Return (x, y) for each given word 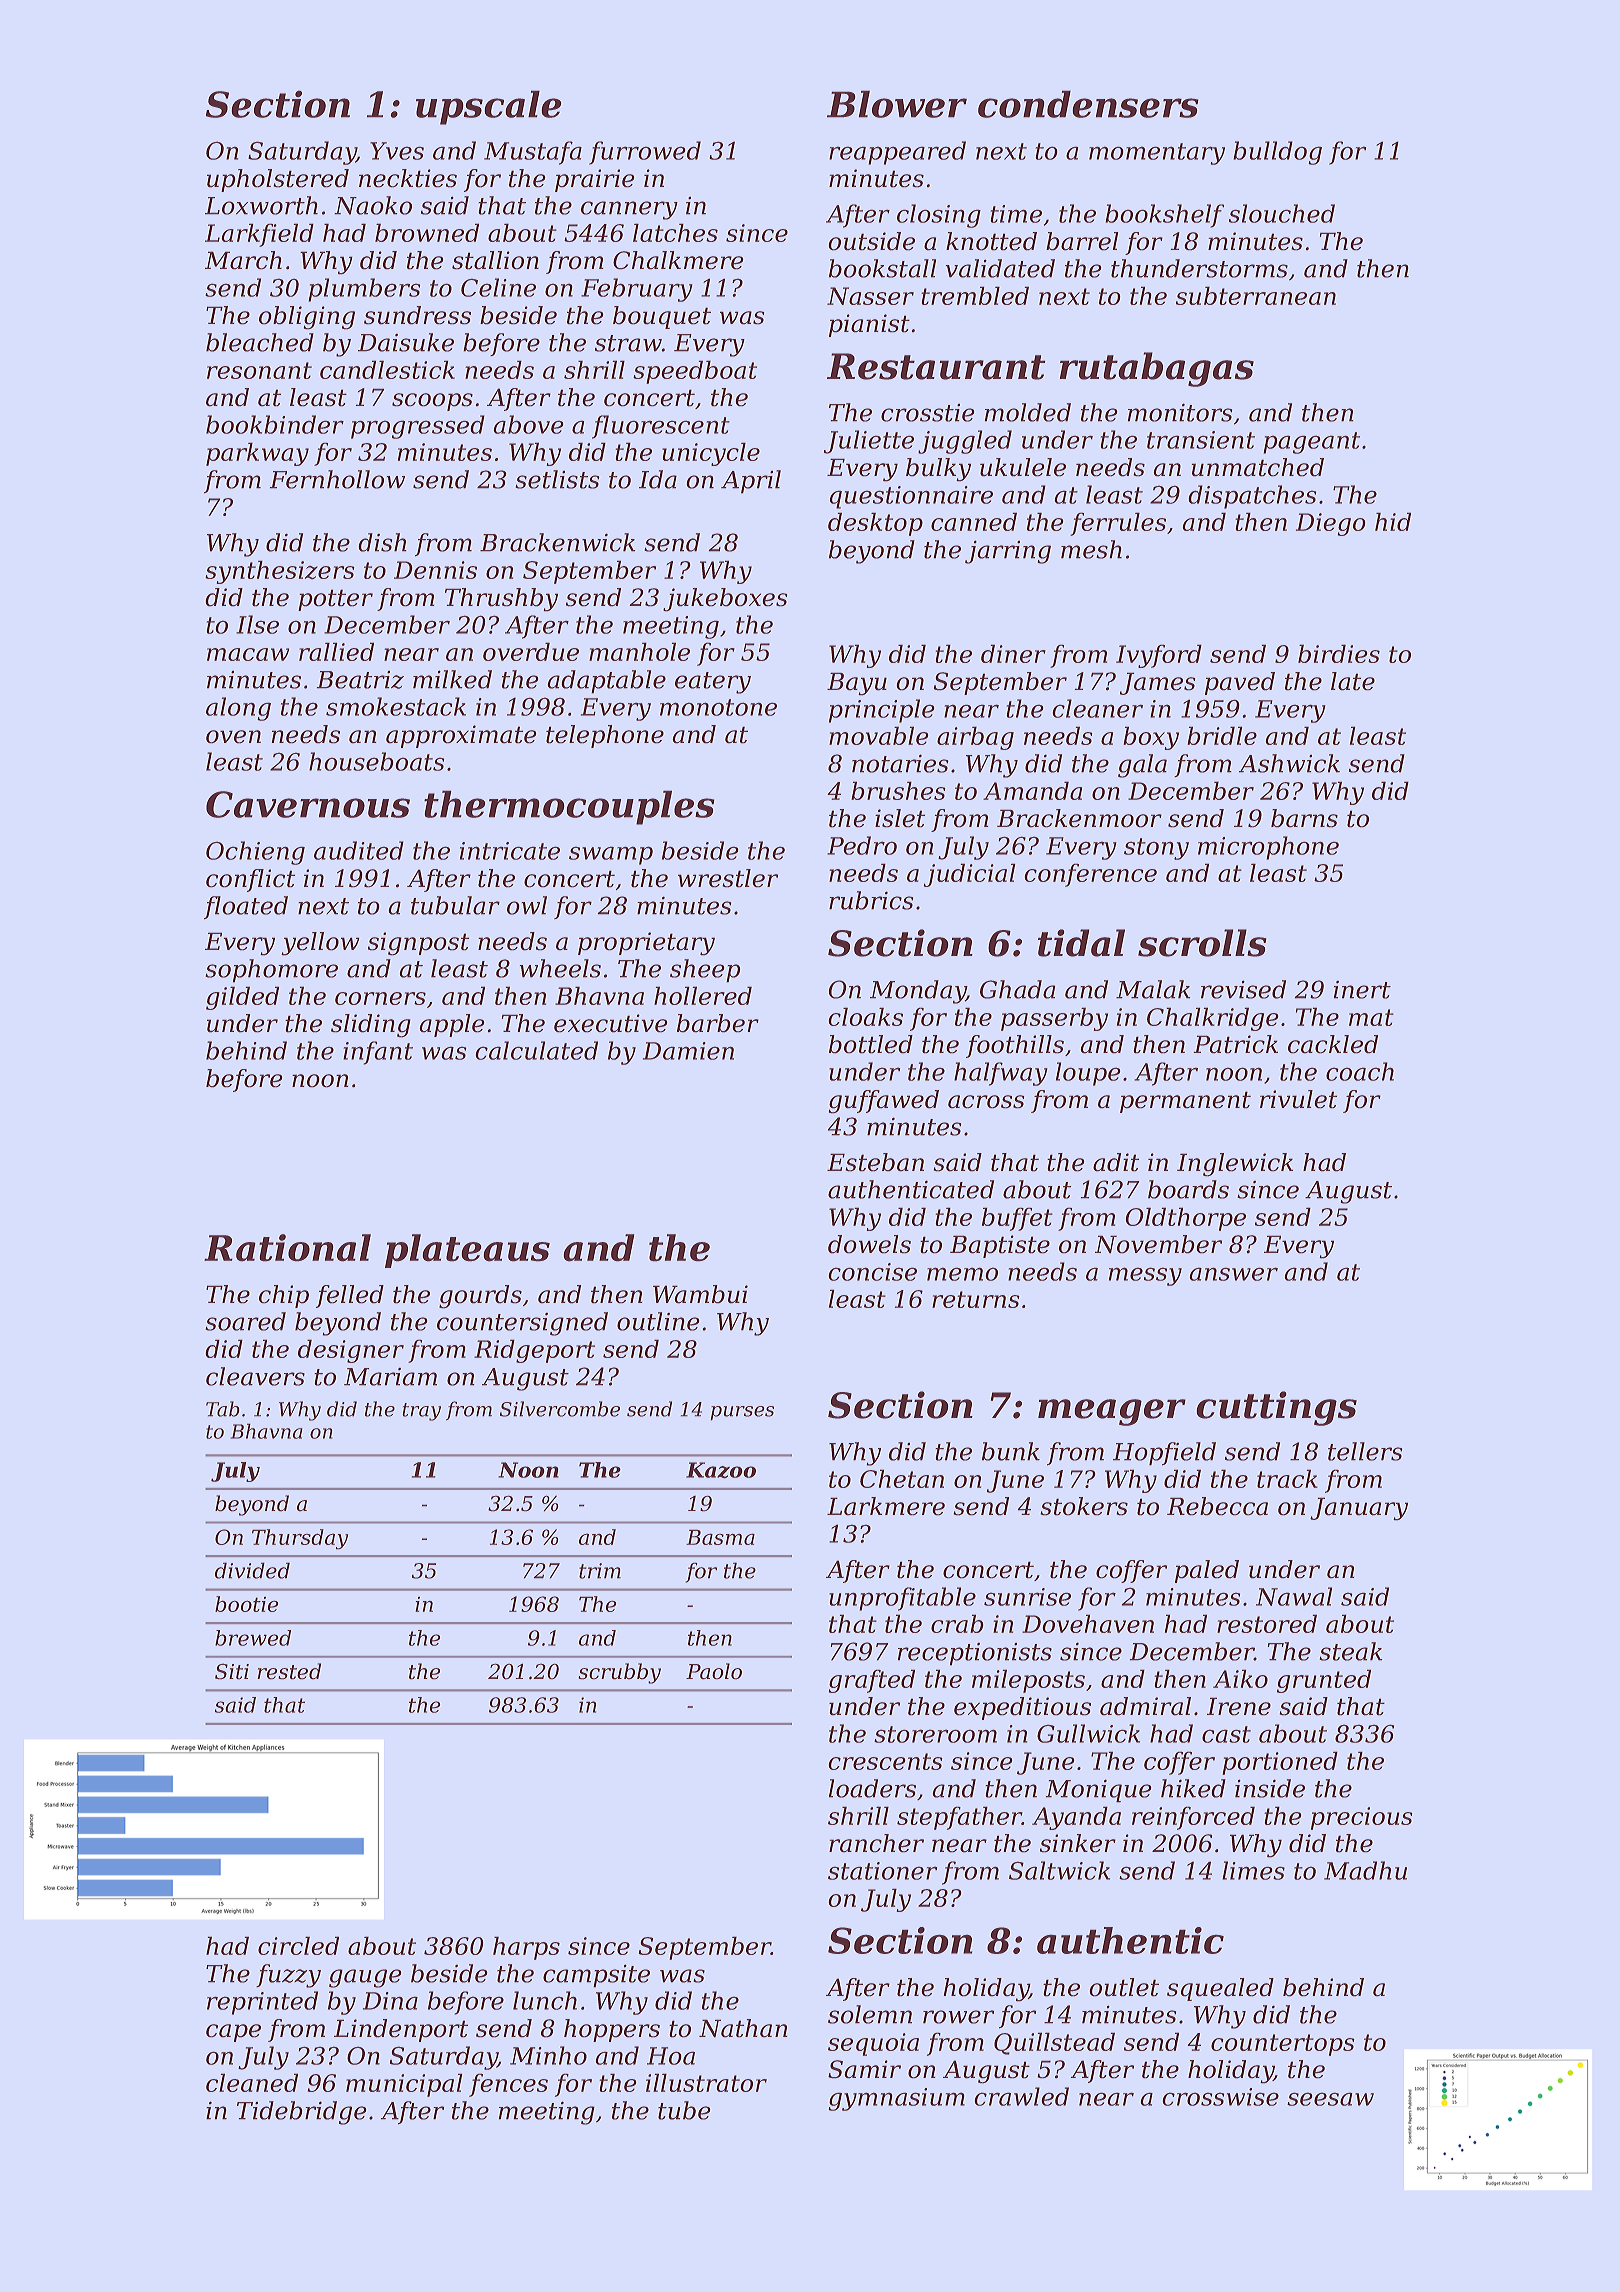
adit (1116, 1162)
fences (508, 2085)
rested (289, 1671)
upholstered (278, 180)
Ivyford (1159, 656)
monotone (718, 707)
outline (658, 1321)
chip (284, 1296)
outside (871, 241)
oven (233, 737)
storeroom (935, 1734)
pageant (1311, 443)
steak (1351, 1651)
